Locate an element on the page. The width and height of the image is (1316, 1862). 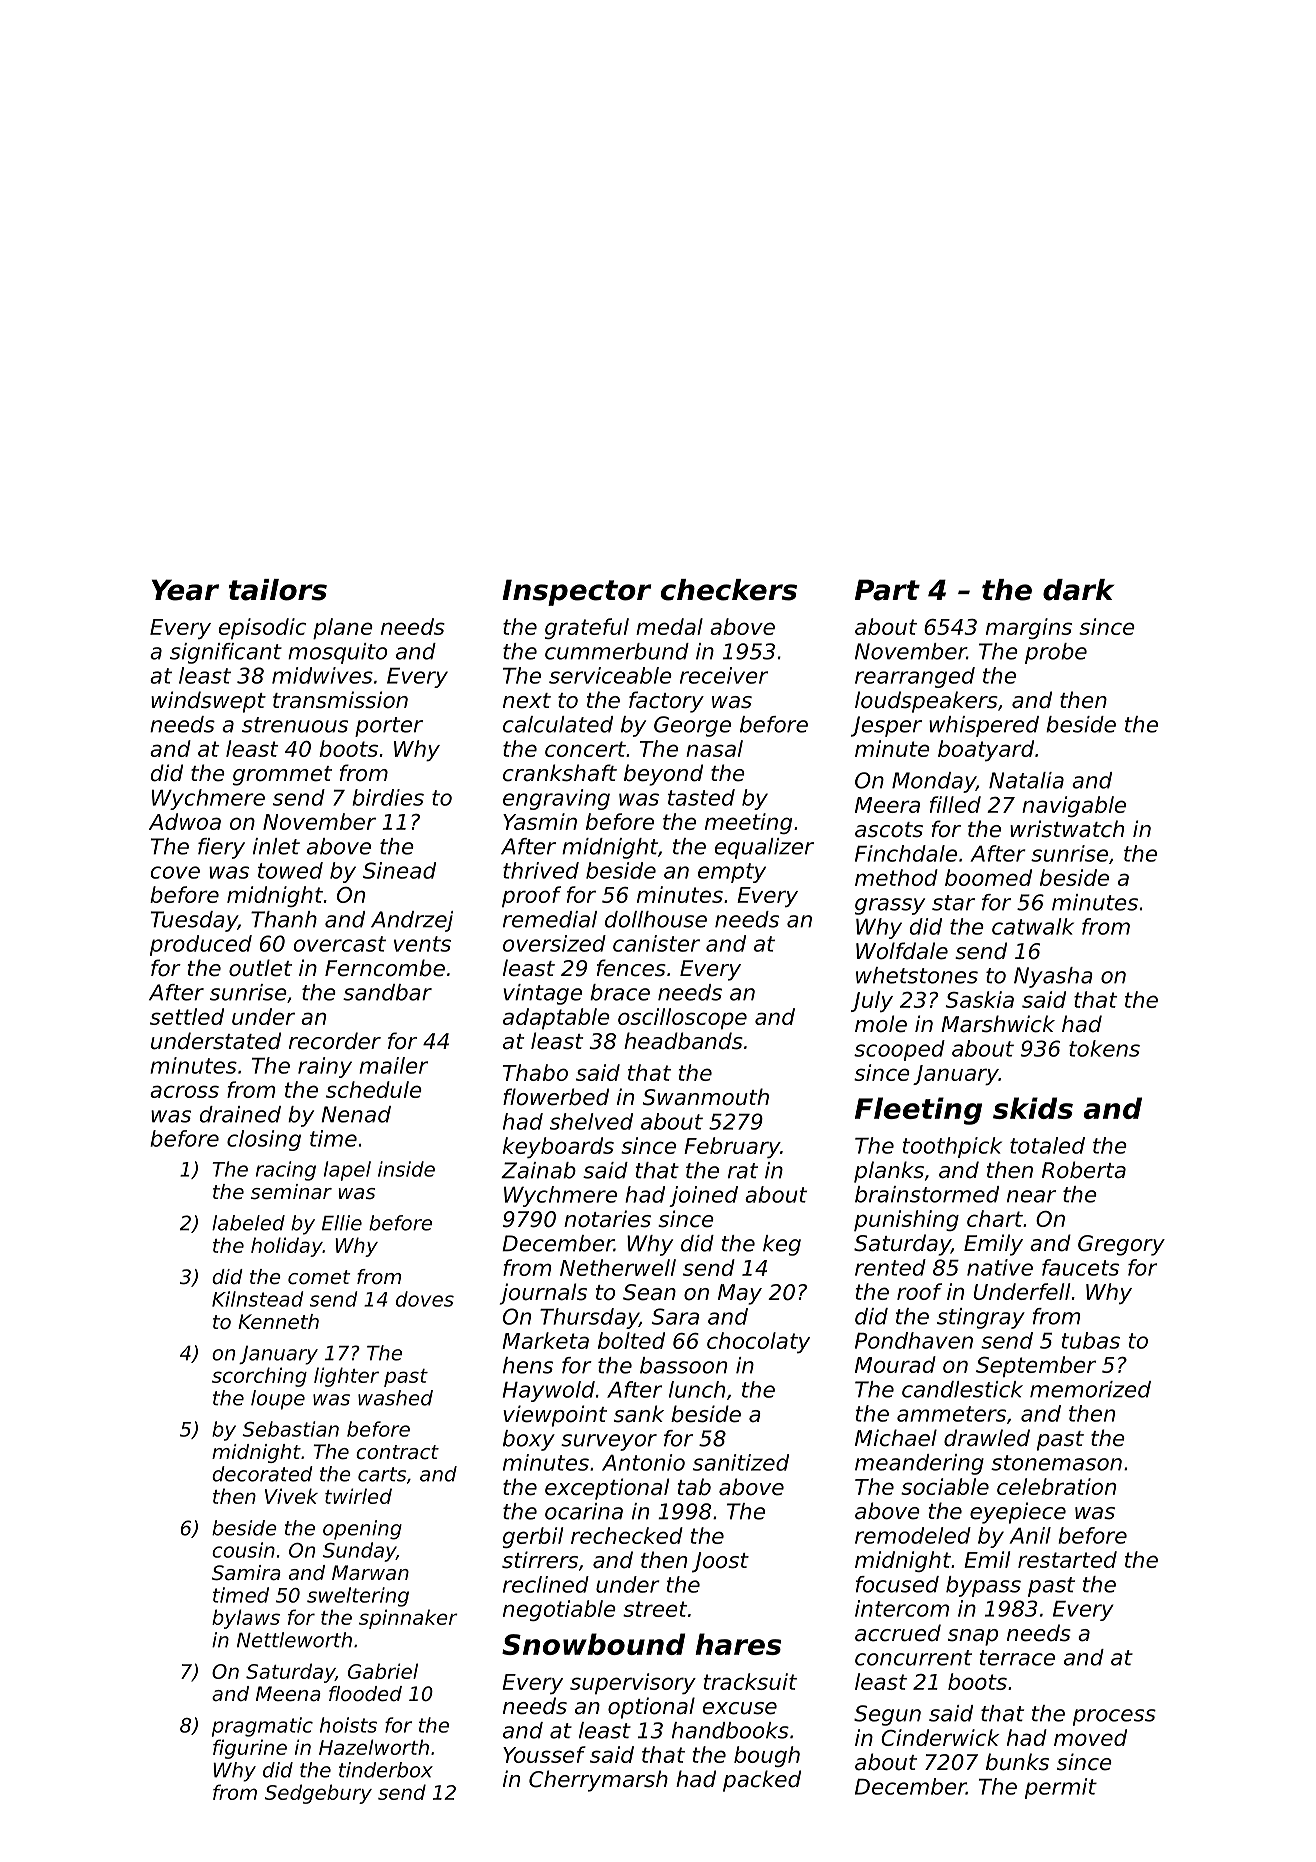
boxy is located at coordinates (529, 1440).
